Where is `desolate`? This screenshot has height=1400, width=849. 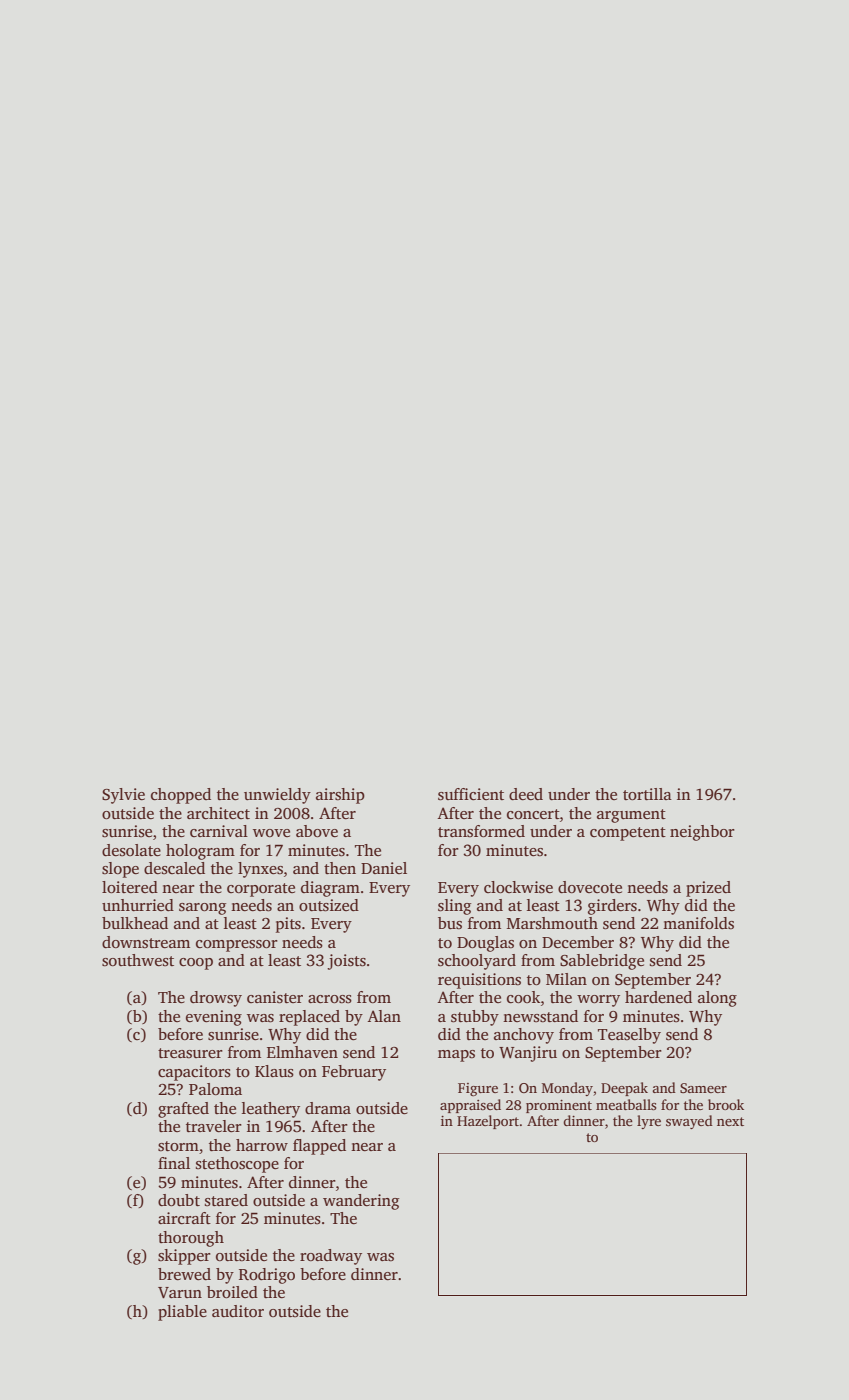 desolate is located at coordinates (131, 850).
